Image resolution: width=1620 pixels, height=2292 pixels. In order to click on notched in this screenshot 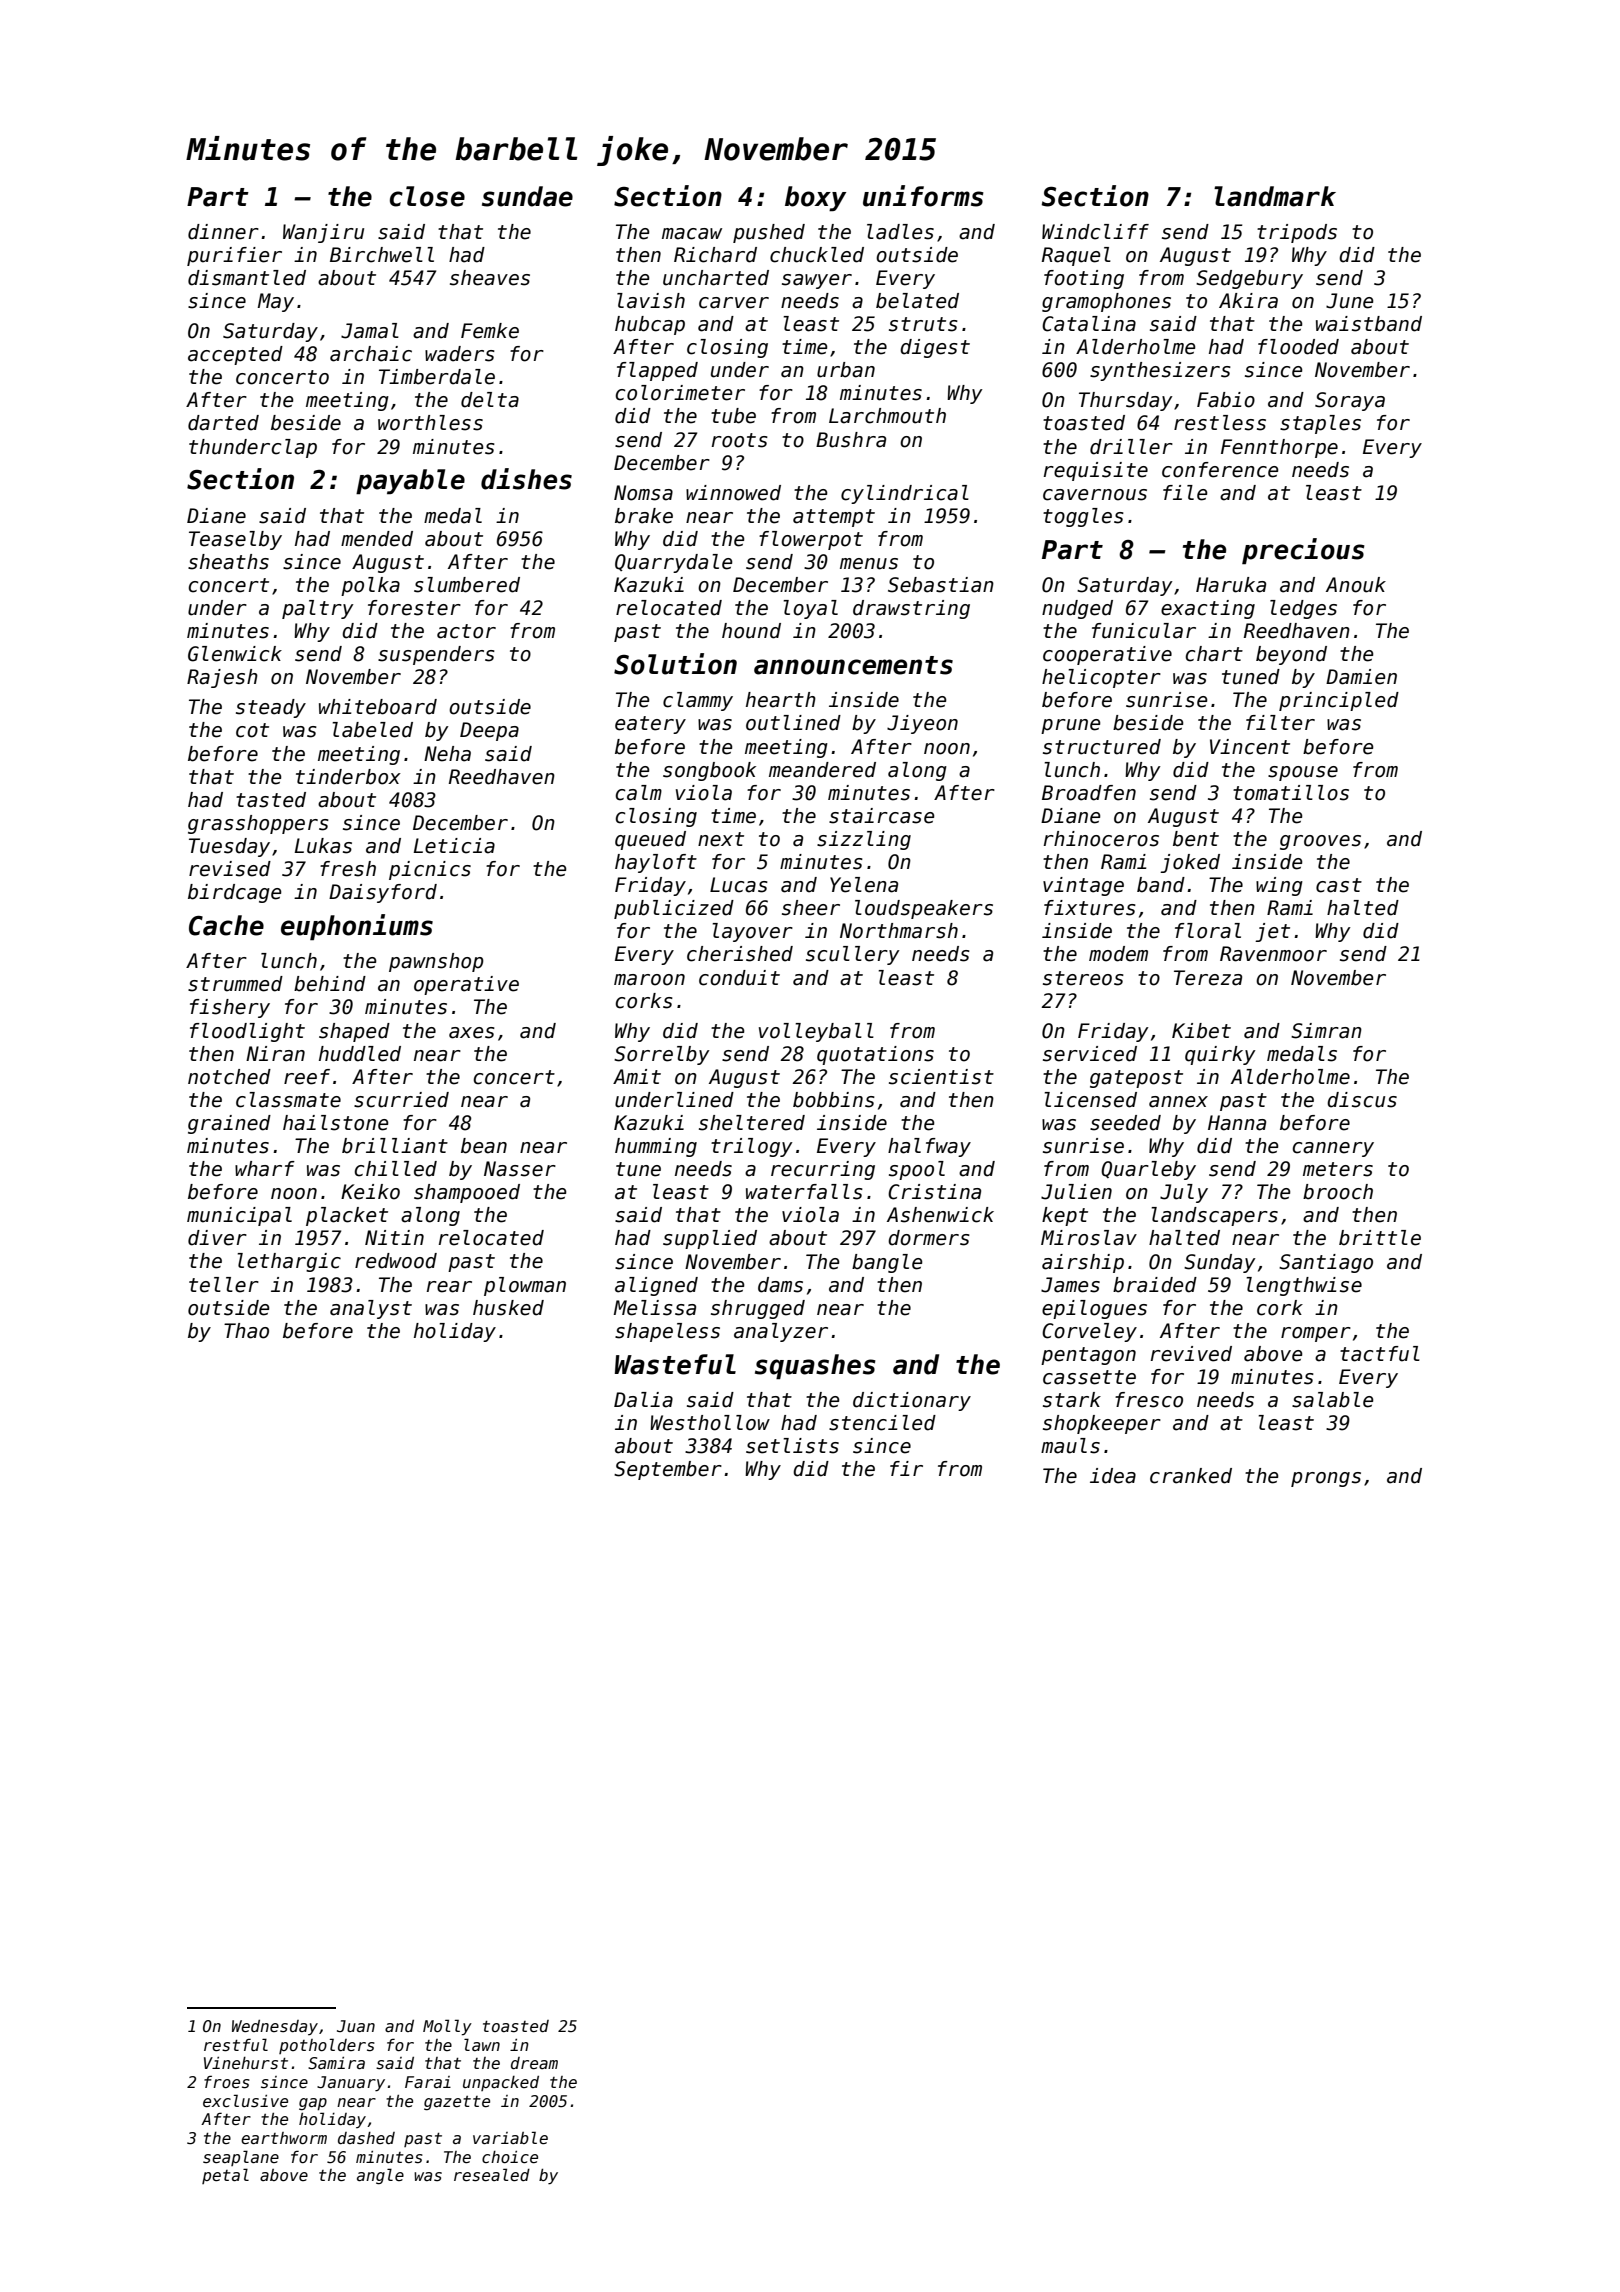, I will do `click(229, 1077)`.
